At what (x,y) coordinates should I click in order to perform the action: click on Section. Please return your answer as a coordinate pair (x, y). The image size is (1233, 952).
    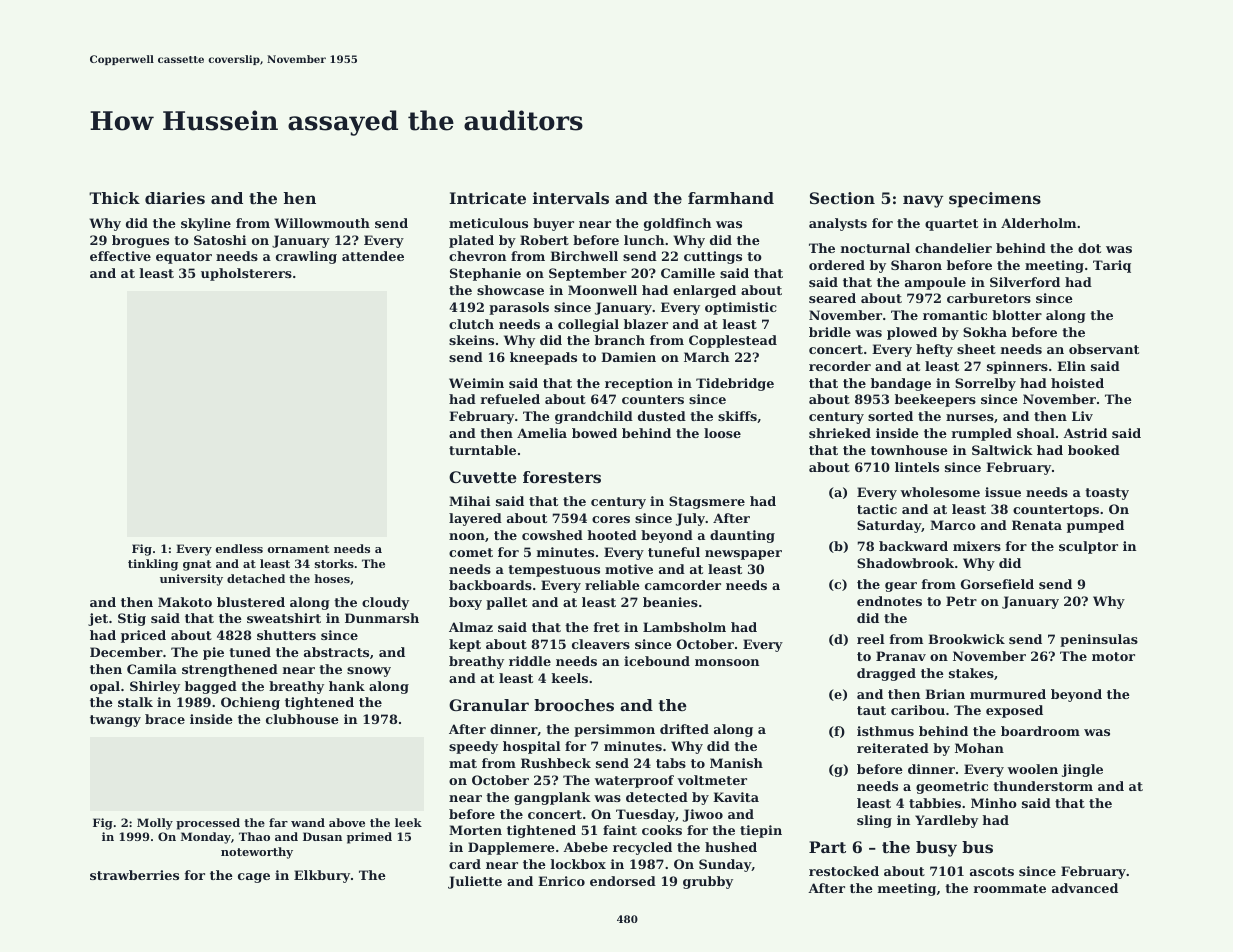
    Looking at the image, I should click on (842, 198).
